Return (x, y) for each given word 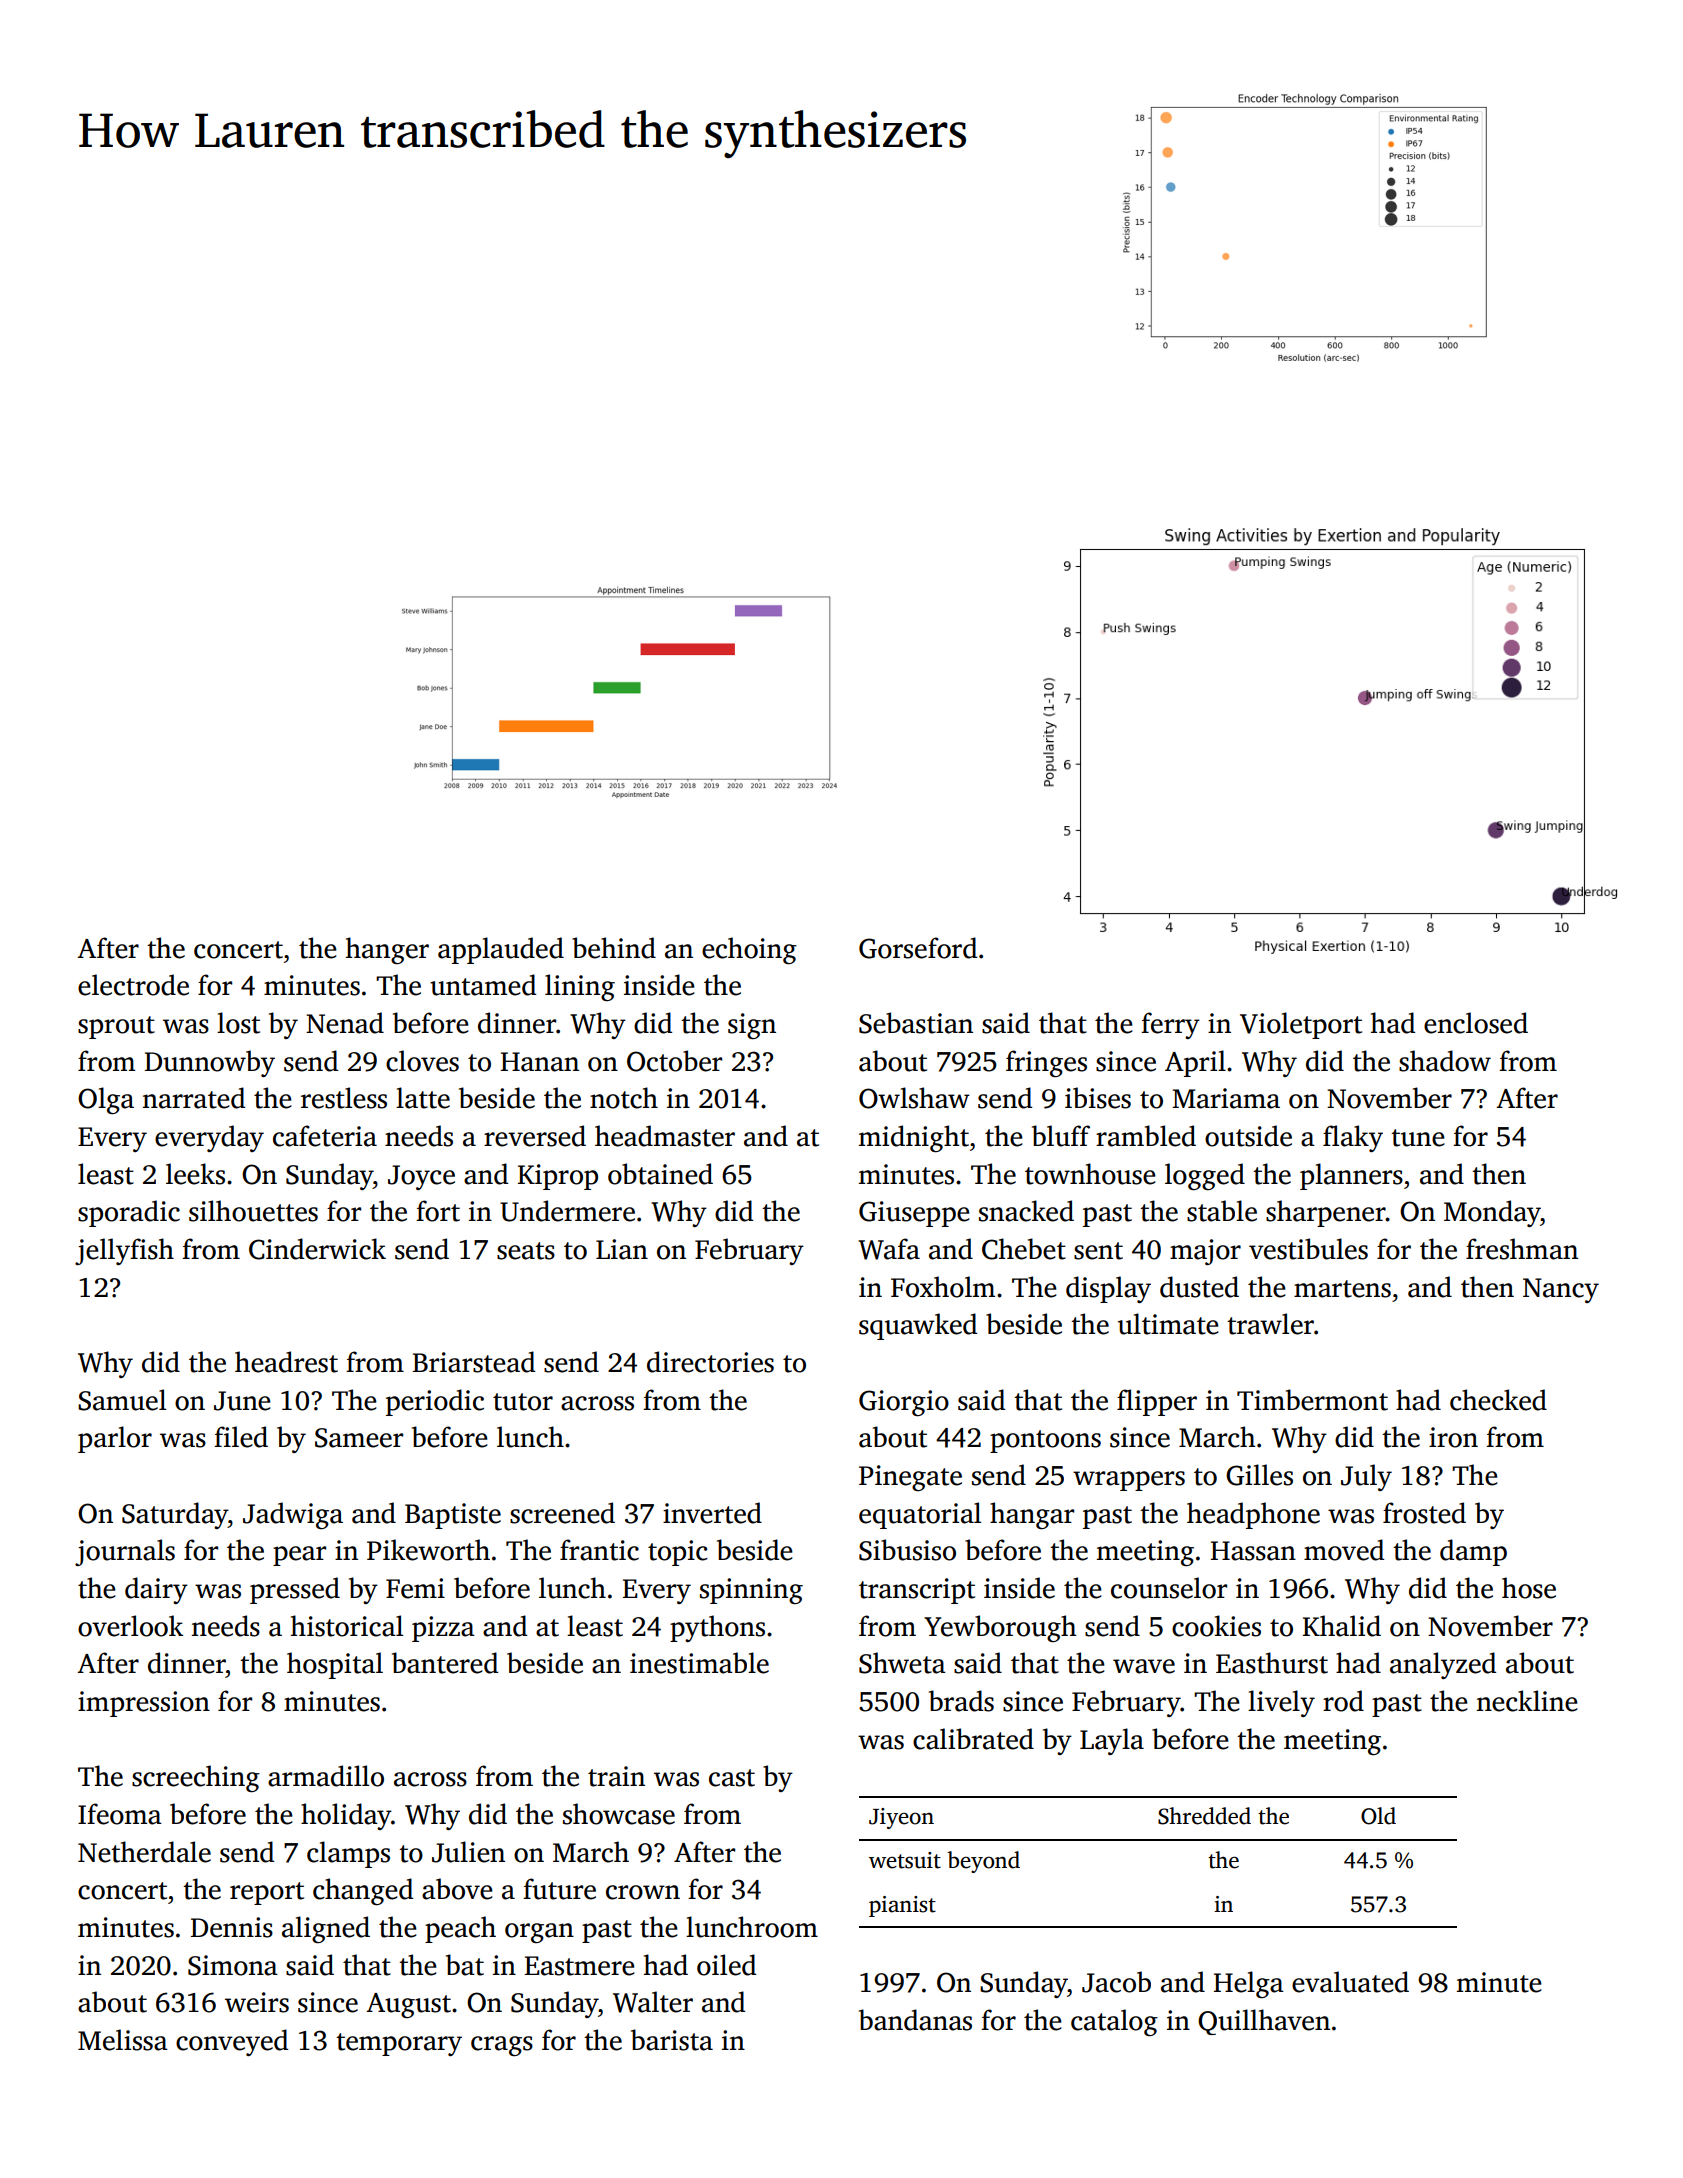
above (457, 1889)
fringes (1046, 1063)
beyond (983, 1862)
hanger (387, 950)
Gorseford (918, 948)
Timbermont (1312, 1400)
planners (1351, 1176)
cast (732, 1778)
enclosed (1476, 1023)
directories (710, 1362)
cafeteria (325, 1136)
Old (1378, 1816)
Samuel (122, 1400)
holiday (346, 1816)
